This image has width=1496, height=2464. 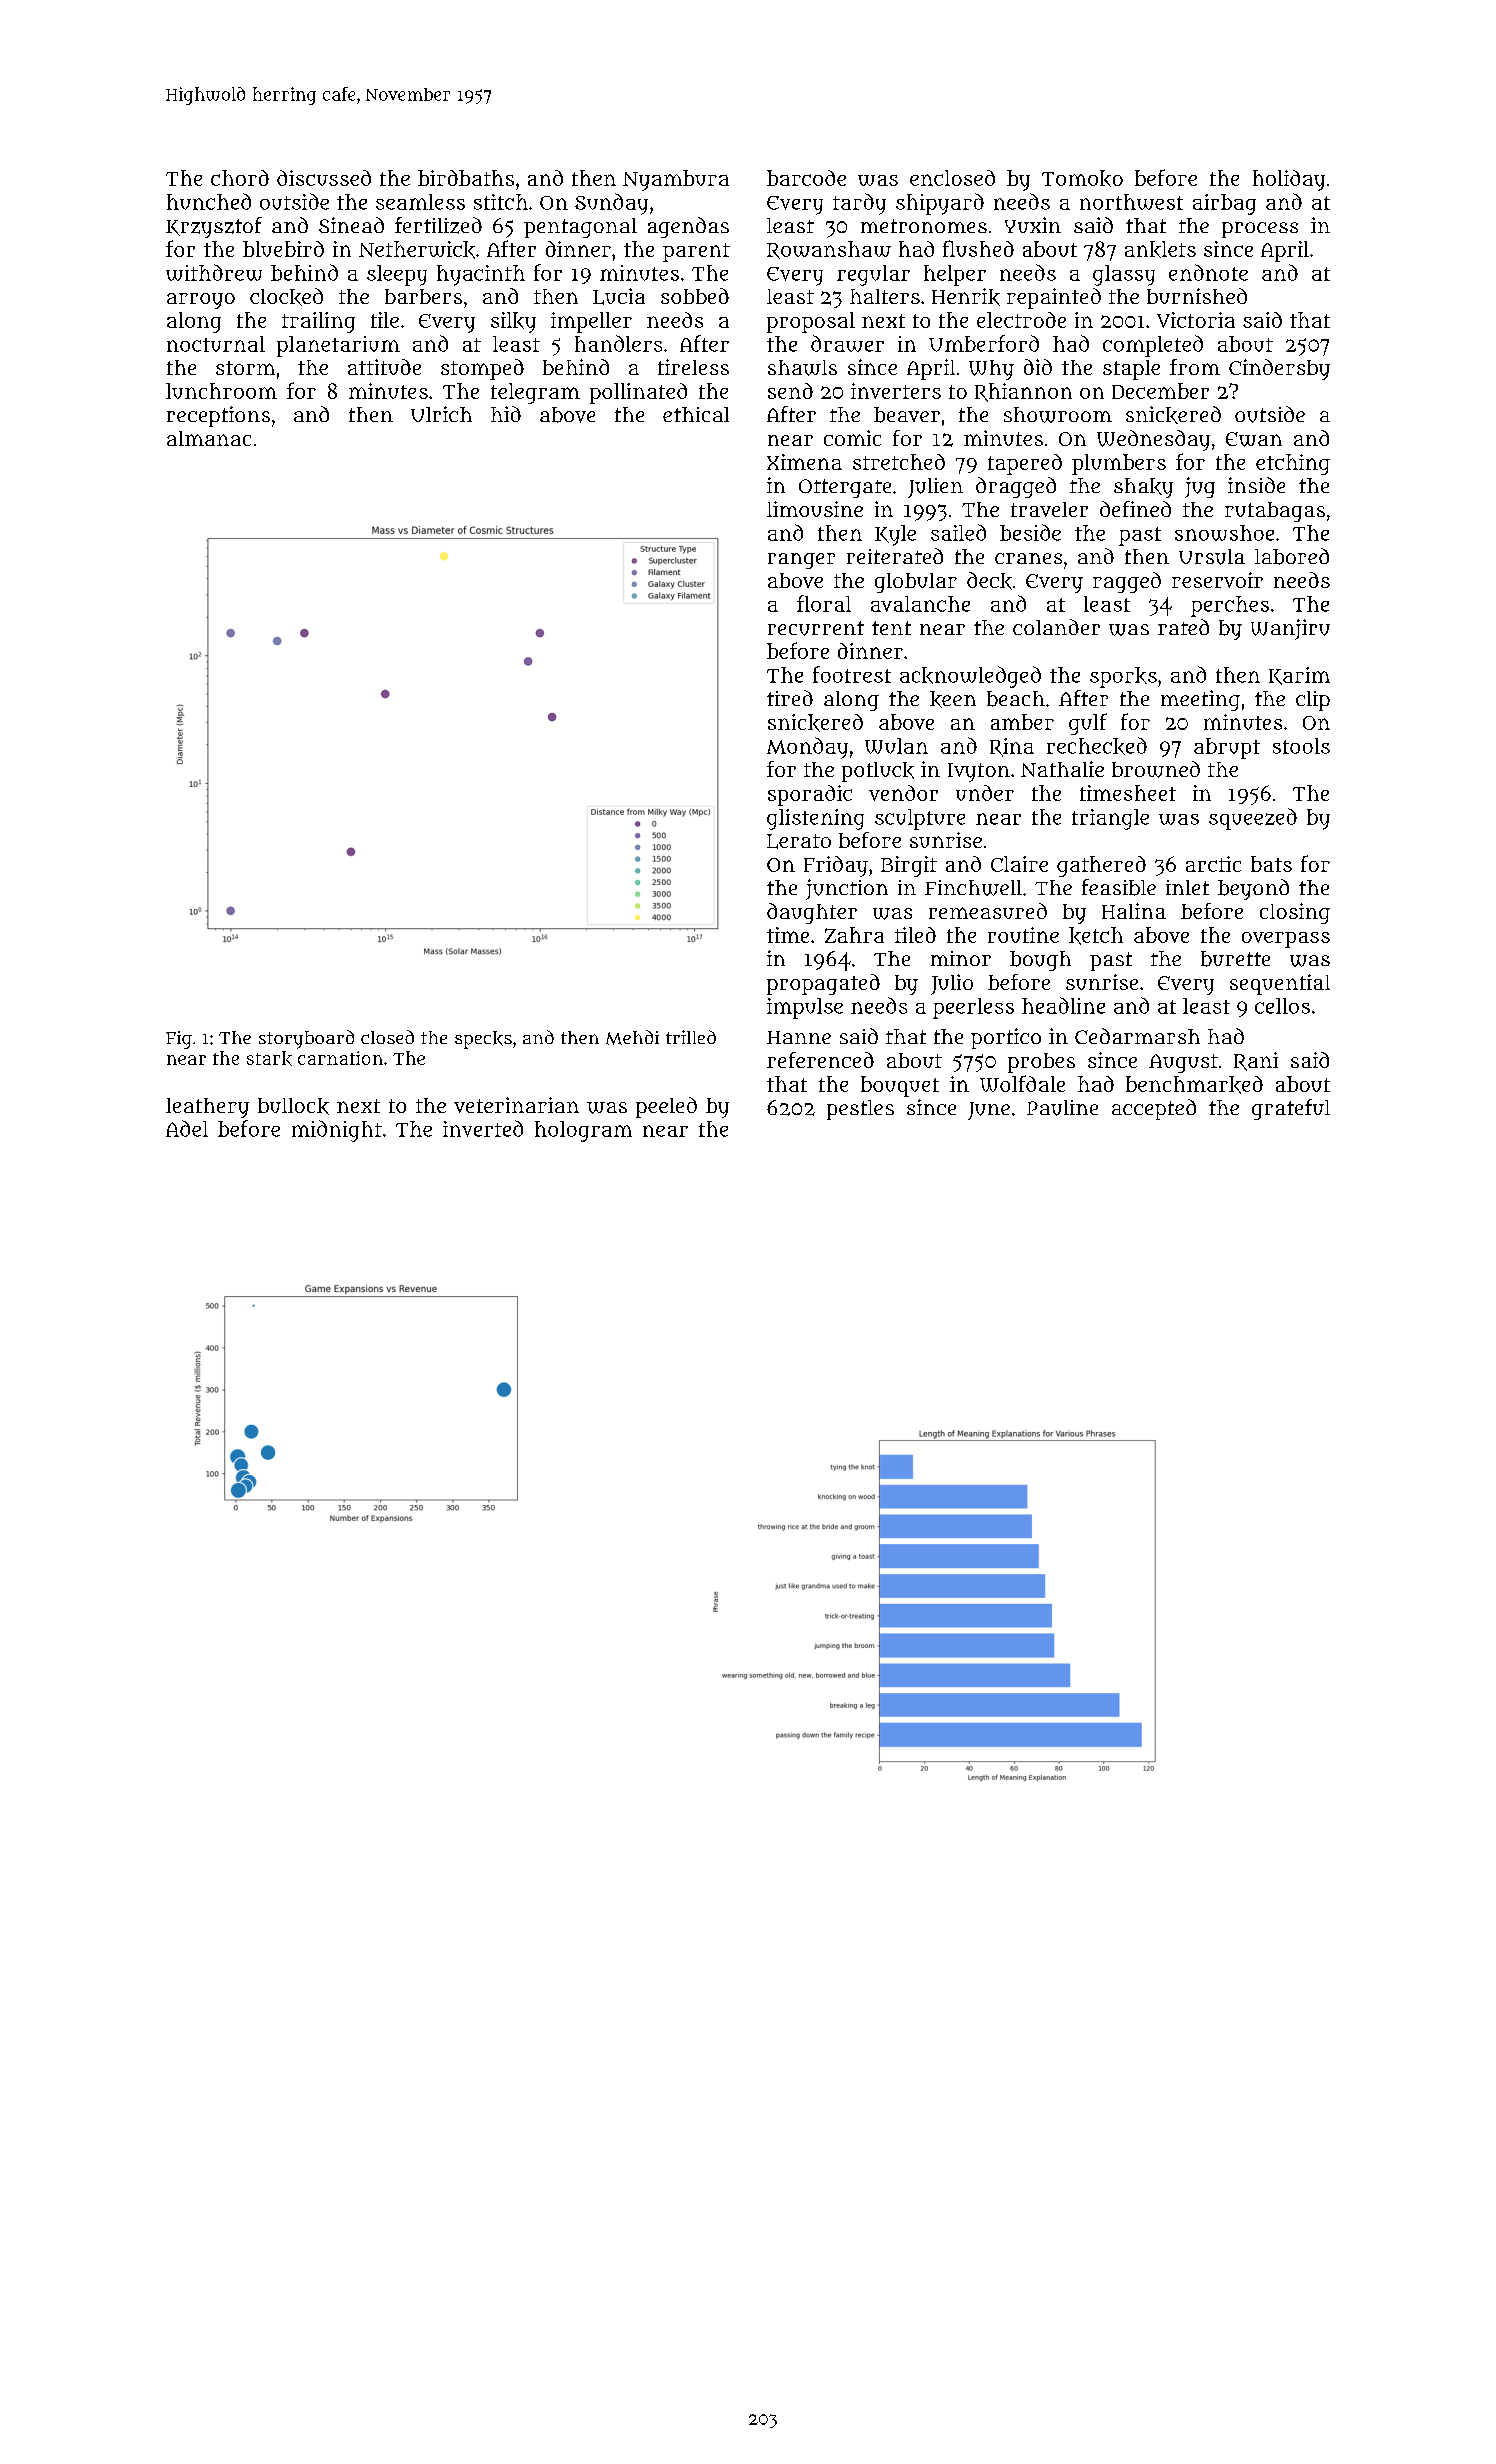 What do you see at coordinates (806, 178) in the image?
I see `barcode` at bounding box center [806, 178].
